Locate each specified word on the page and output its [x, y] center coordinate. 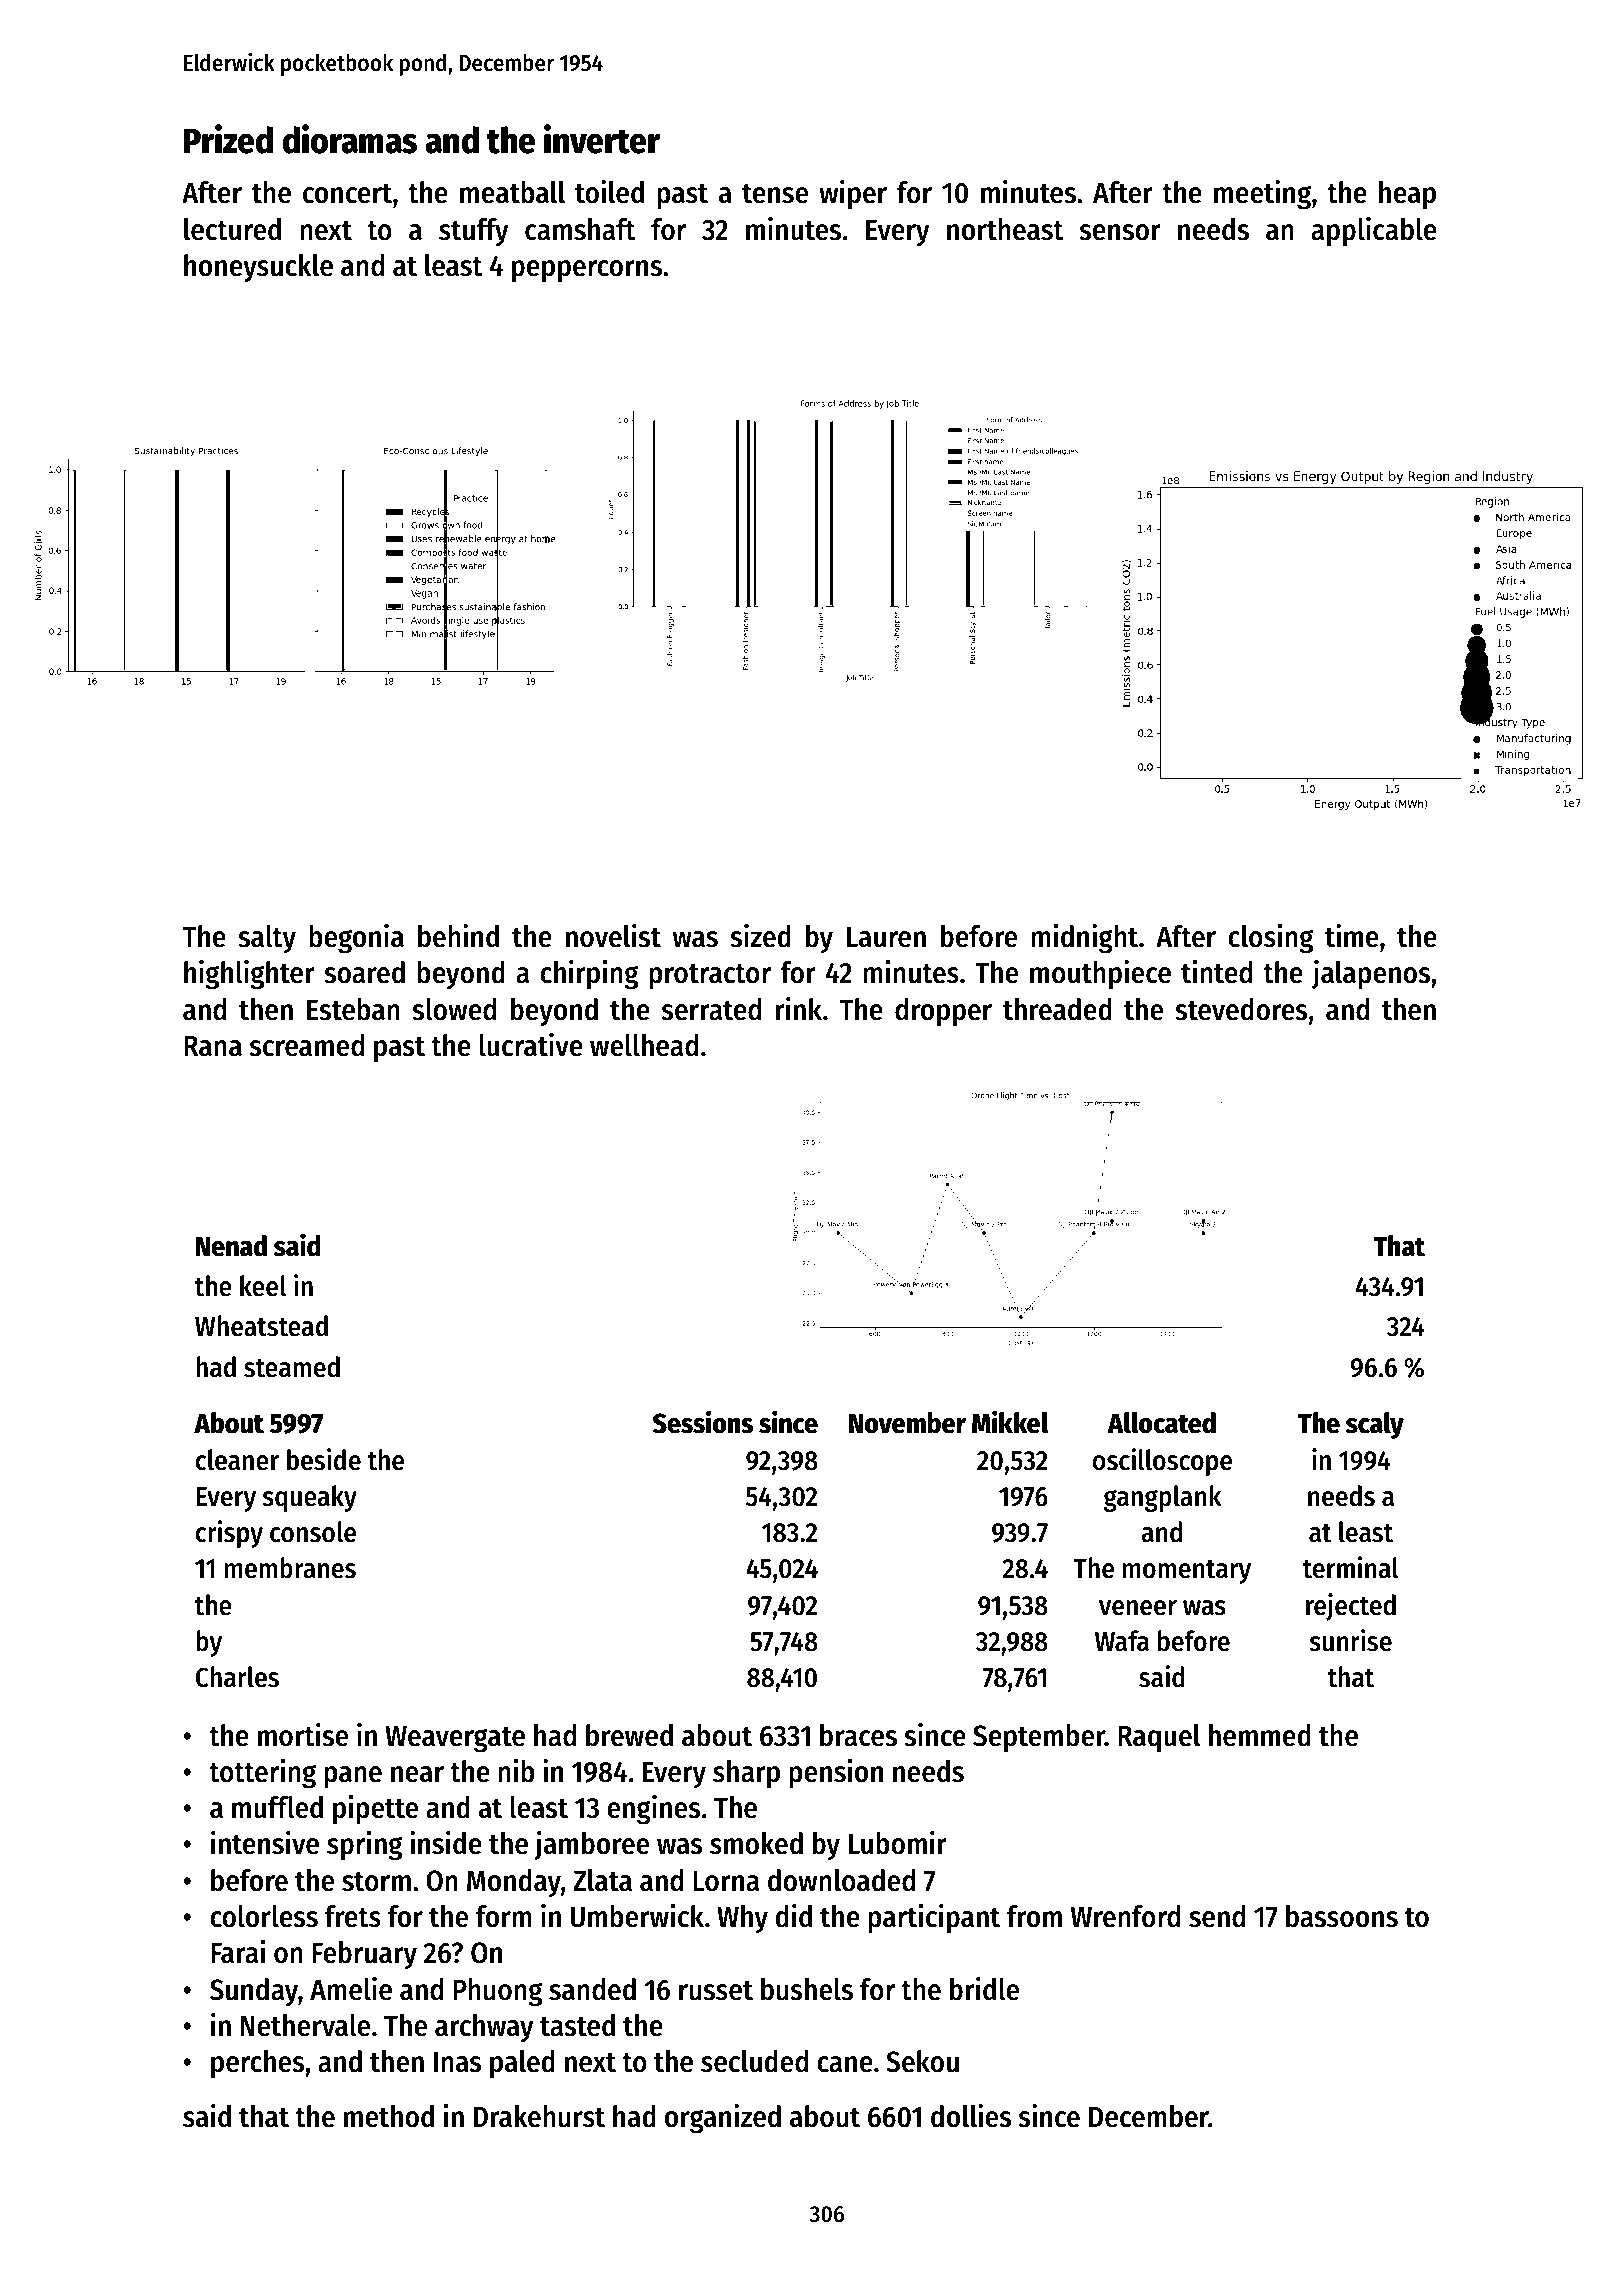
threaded [1057, 1009]
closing [1270, 939]
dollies [971, 2116]
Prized [228, 139]
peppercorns [587, 271]
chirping [589, 975]
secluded [754, 2061]
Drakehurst [539, 2116]
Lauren [886, 937]
